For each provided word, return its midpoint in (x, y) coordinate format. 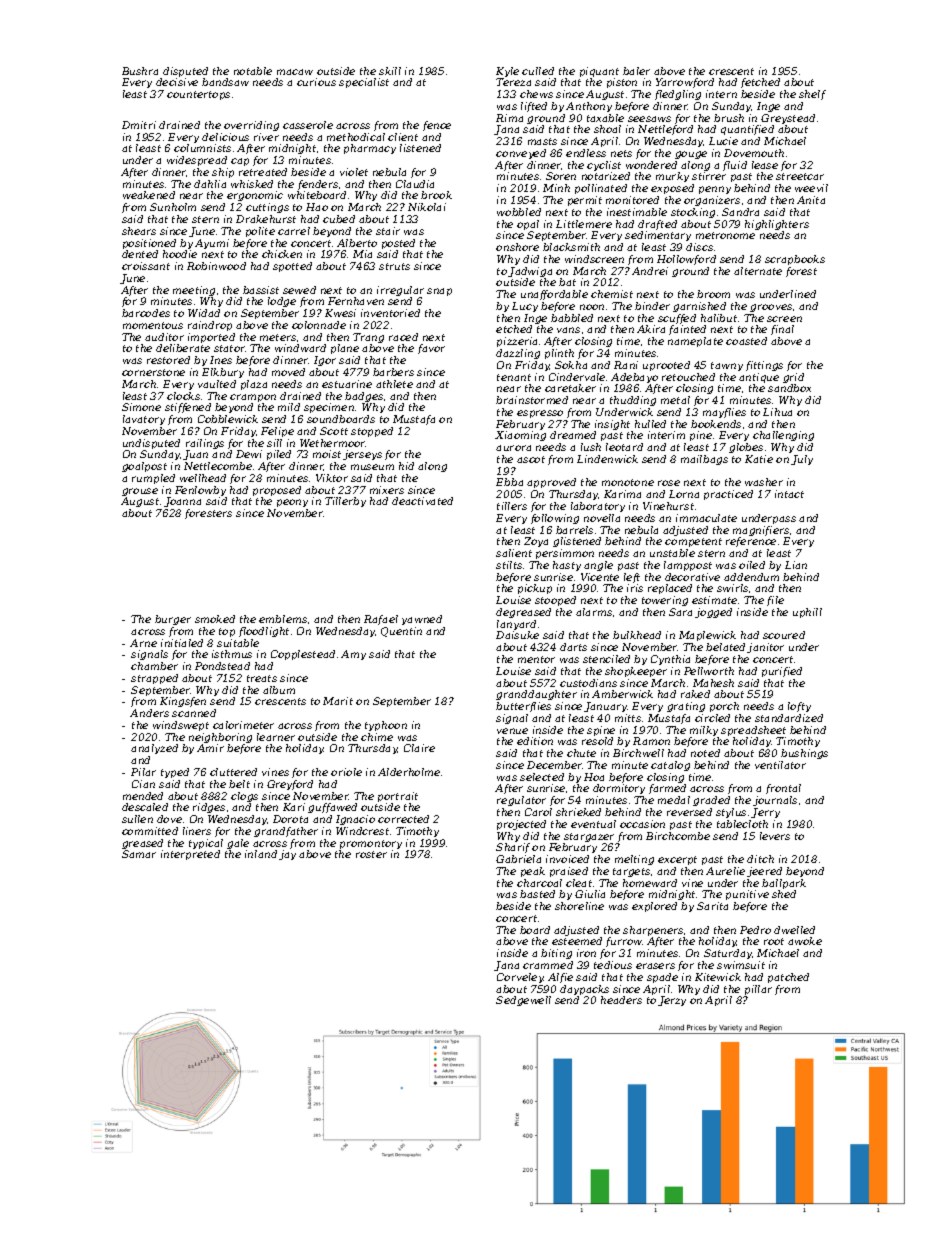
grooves (771, 308)
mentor (536, 659)
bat (567, 282)
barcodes (146, 313)
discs (699, 247)
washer (764, 482)
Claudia (415, 184)
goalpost (144, 467)
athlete (394, 384)
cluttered (233, 772)
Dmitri (139, 125)
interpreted (190, 855)
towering (665, 601)
